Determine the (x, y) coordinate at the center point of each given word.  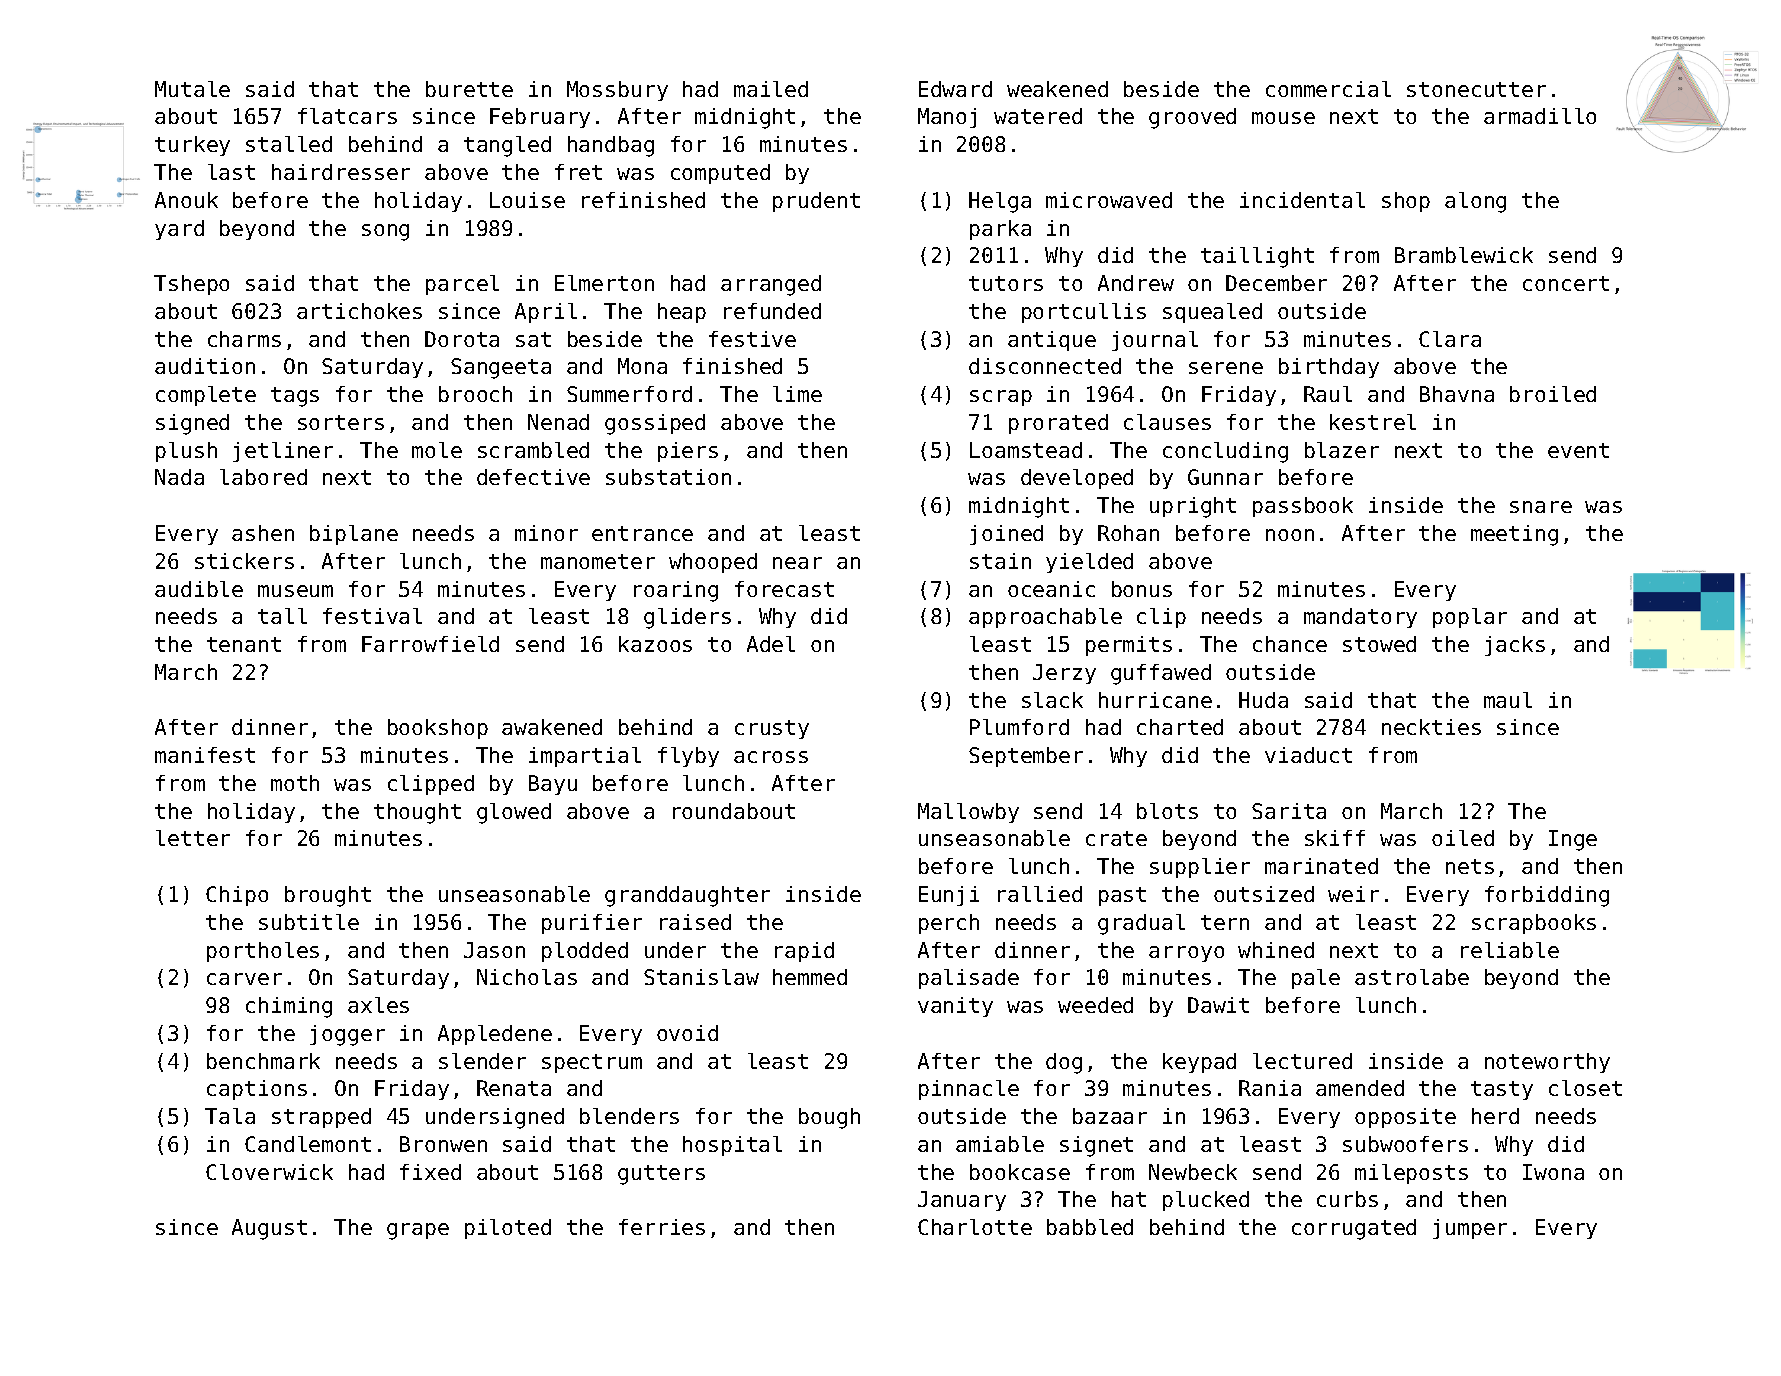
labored (263, 477)
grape (418, 1231)
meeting (1514, 535)
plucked (1206, 1201)
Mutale (192, 89)
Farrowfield (430, 644)
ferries (662, 1227)
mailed (771, 89)
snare (1541, 507)
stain (1000, 561)
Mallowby (968, 813)
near (797, 563)
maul (1508, 700)
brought (328, 896)
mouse (1283, 118)
